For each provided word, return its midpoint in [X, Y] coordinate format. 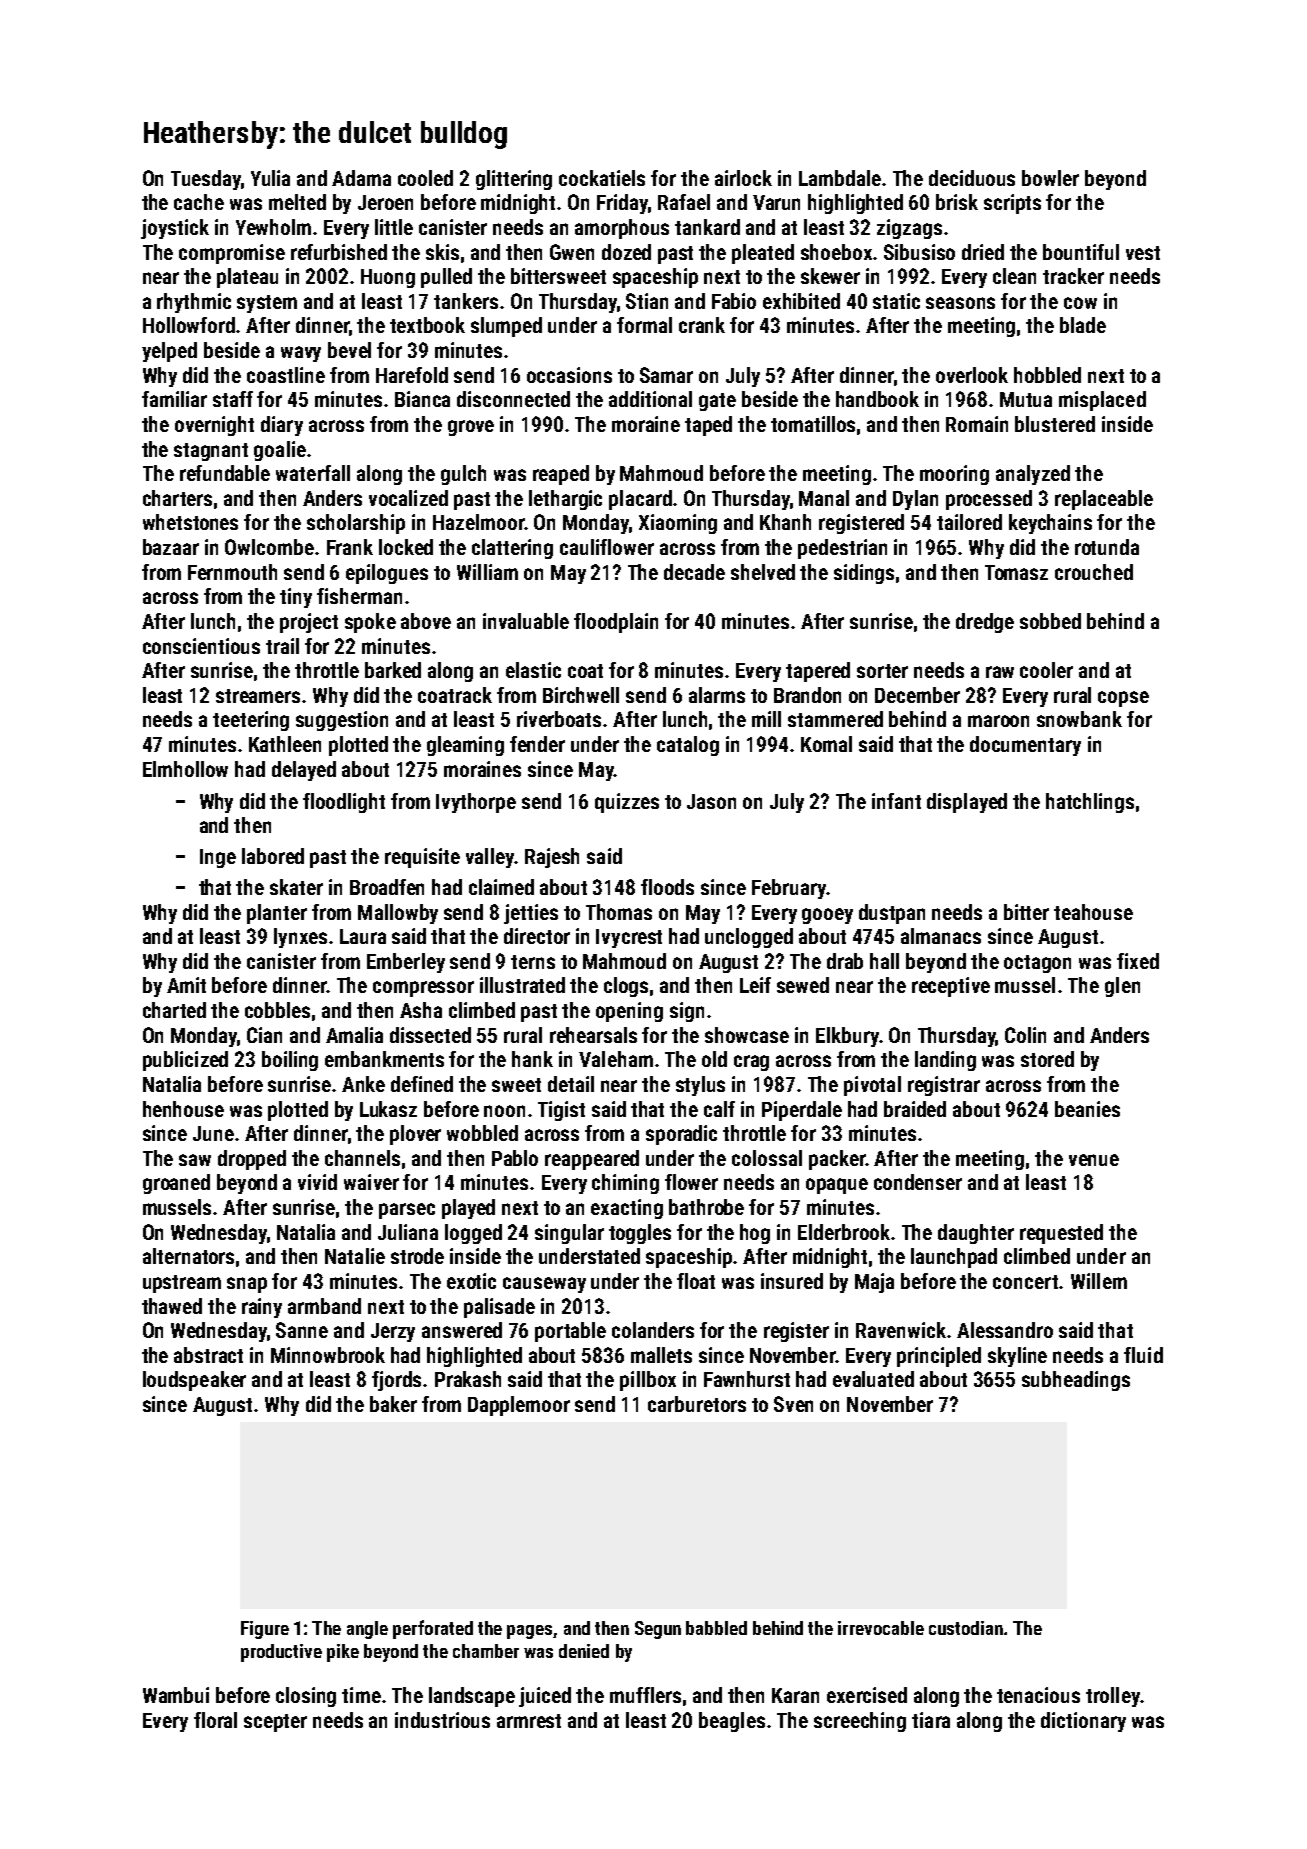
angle [367, 1630]
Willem [1099, 1281]
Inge [218, 858]
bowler [1050, 178]
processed [989, 500]
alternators [188, 1256]
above [426, 621]
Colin [1025, 1035]
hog [755, 1234]
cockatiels [602, 178]
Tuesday [205, 180]
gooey [827, 916]
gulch [463, 475]
